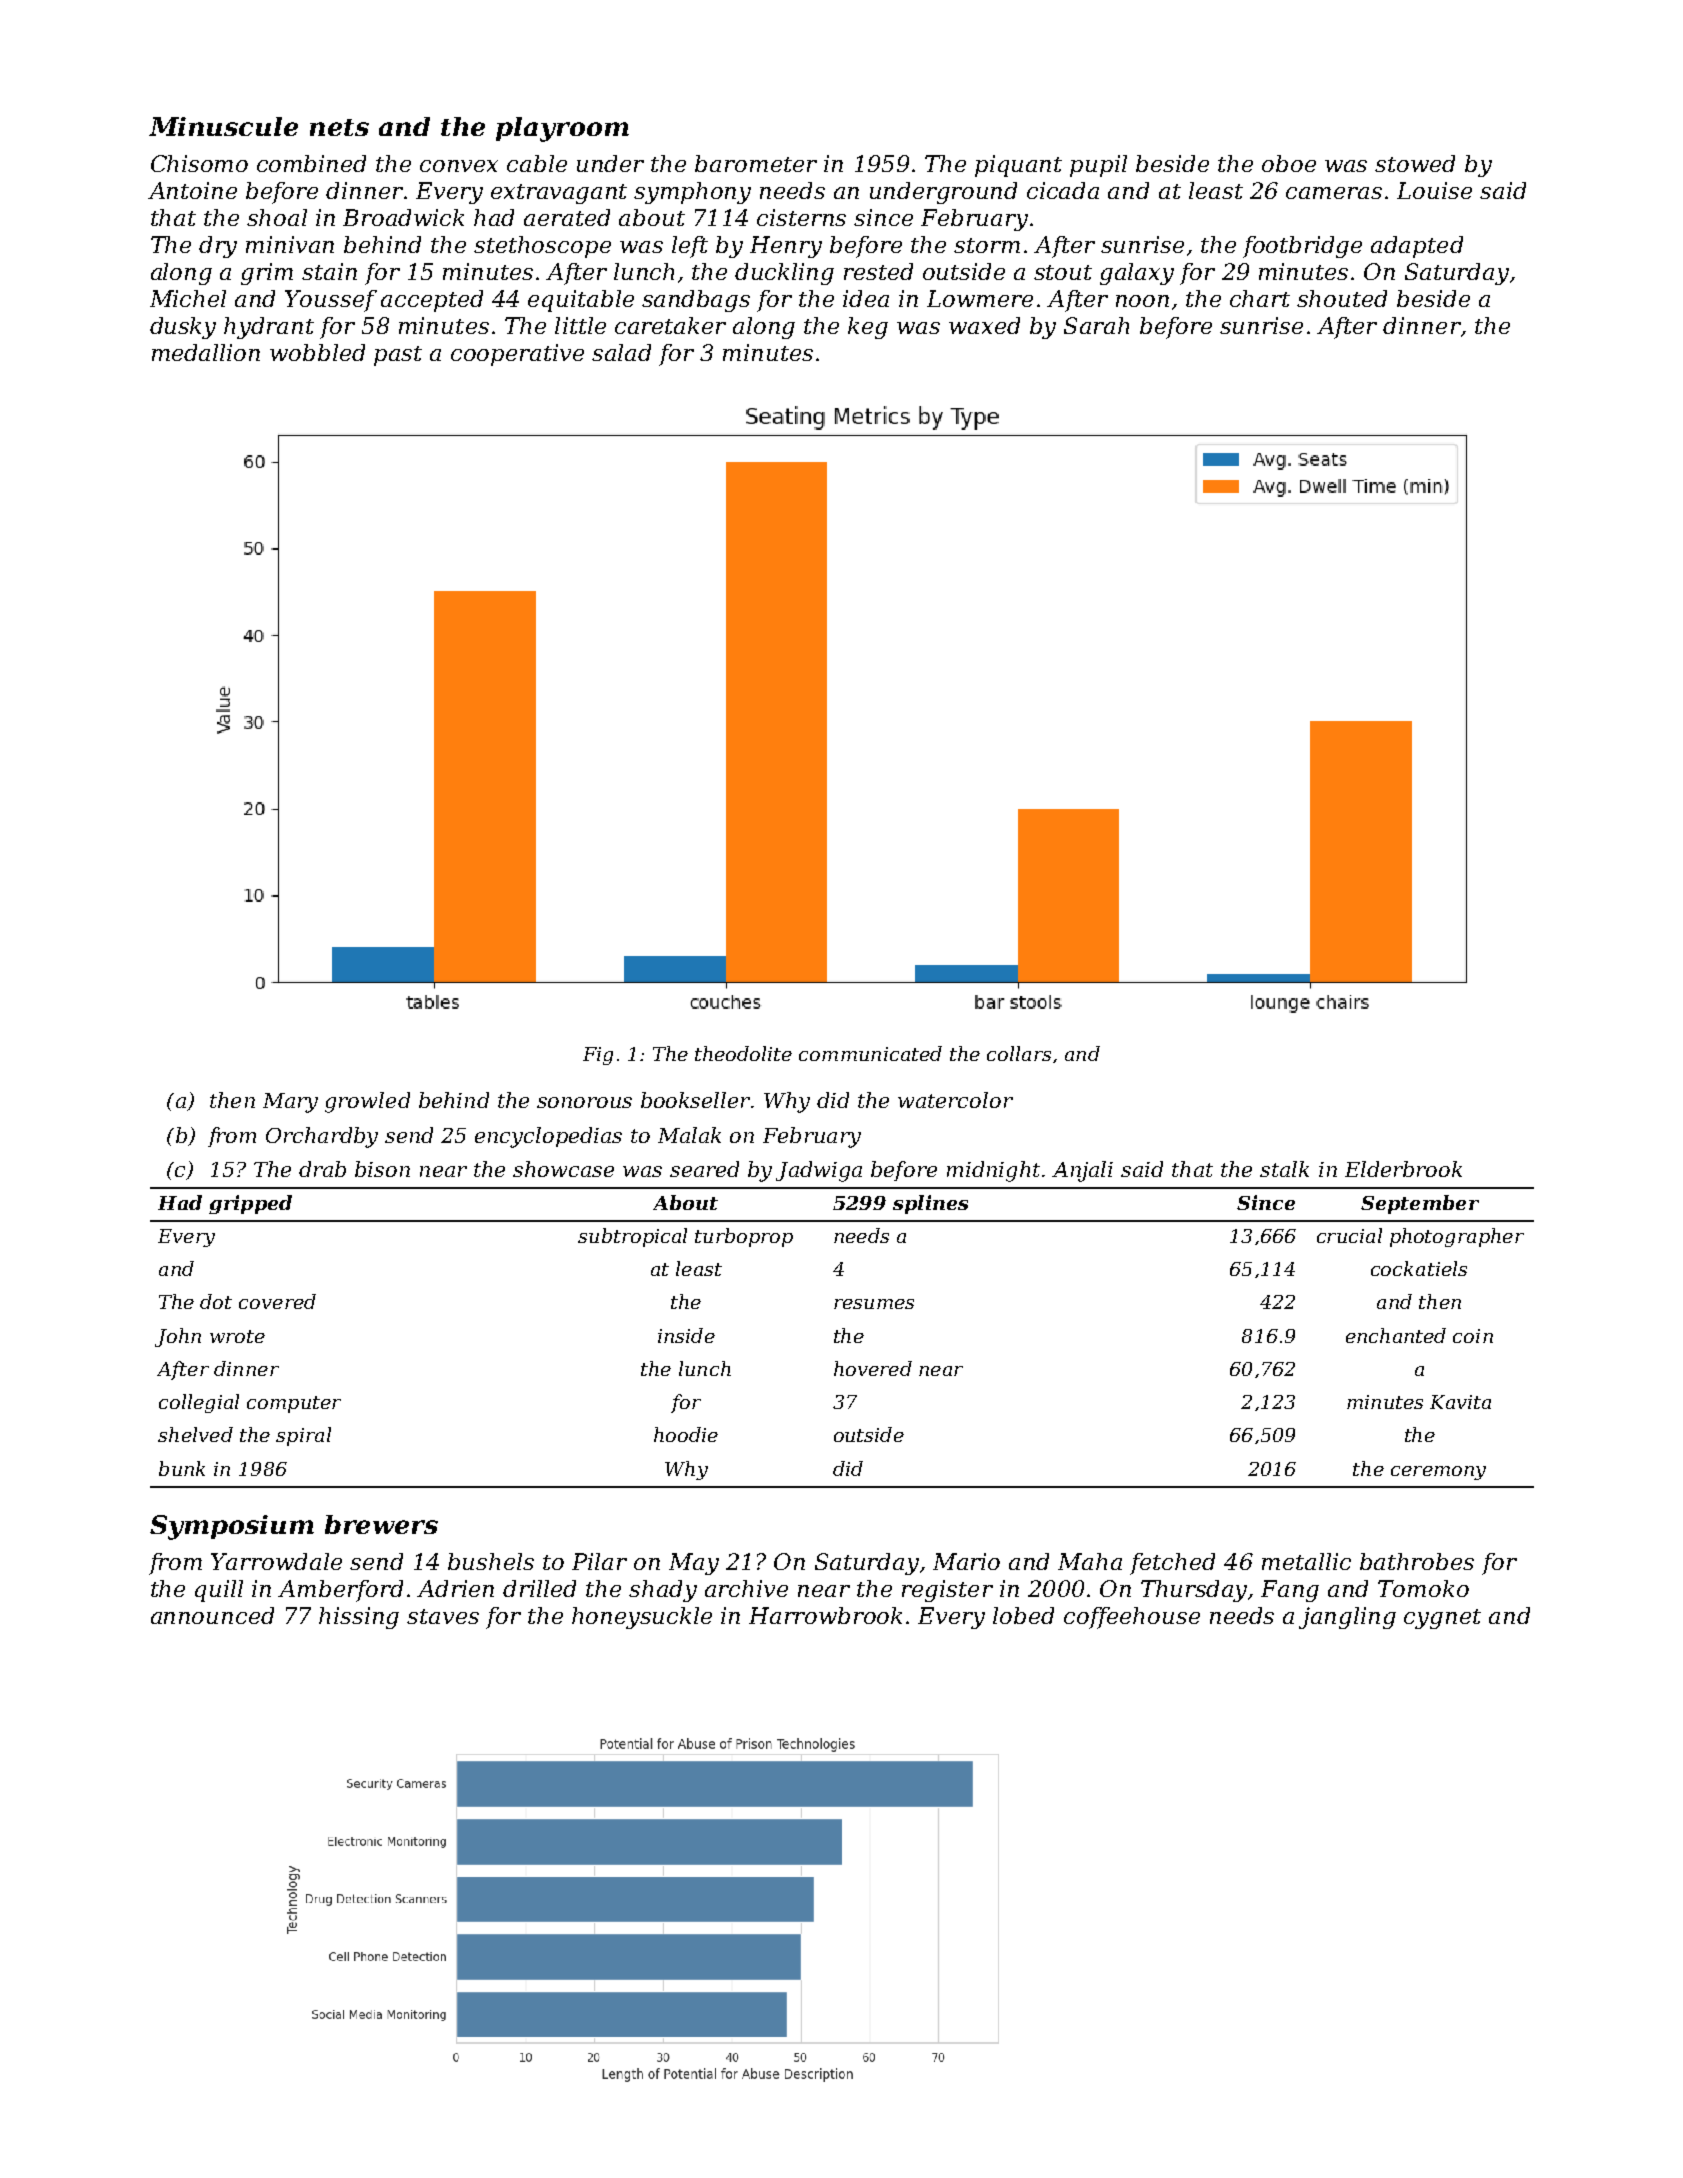  Describe the element at coordinates (1434, 190) in the page. I see `Louise` at that location.
